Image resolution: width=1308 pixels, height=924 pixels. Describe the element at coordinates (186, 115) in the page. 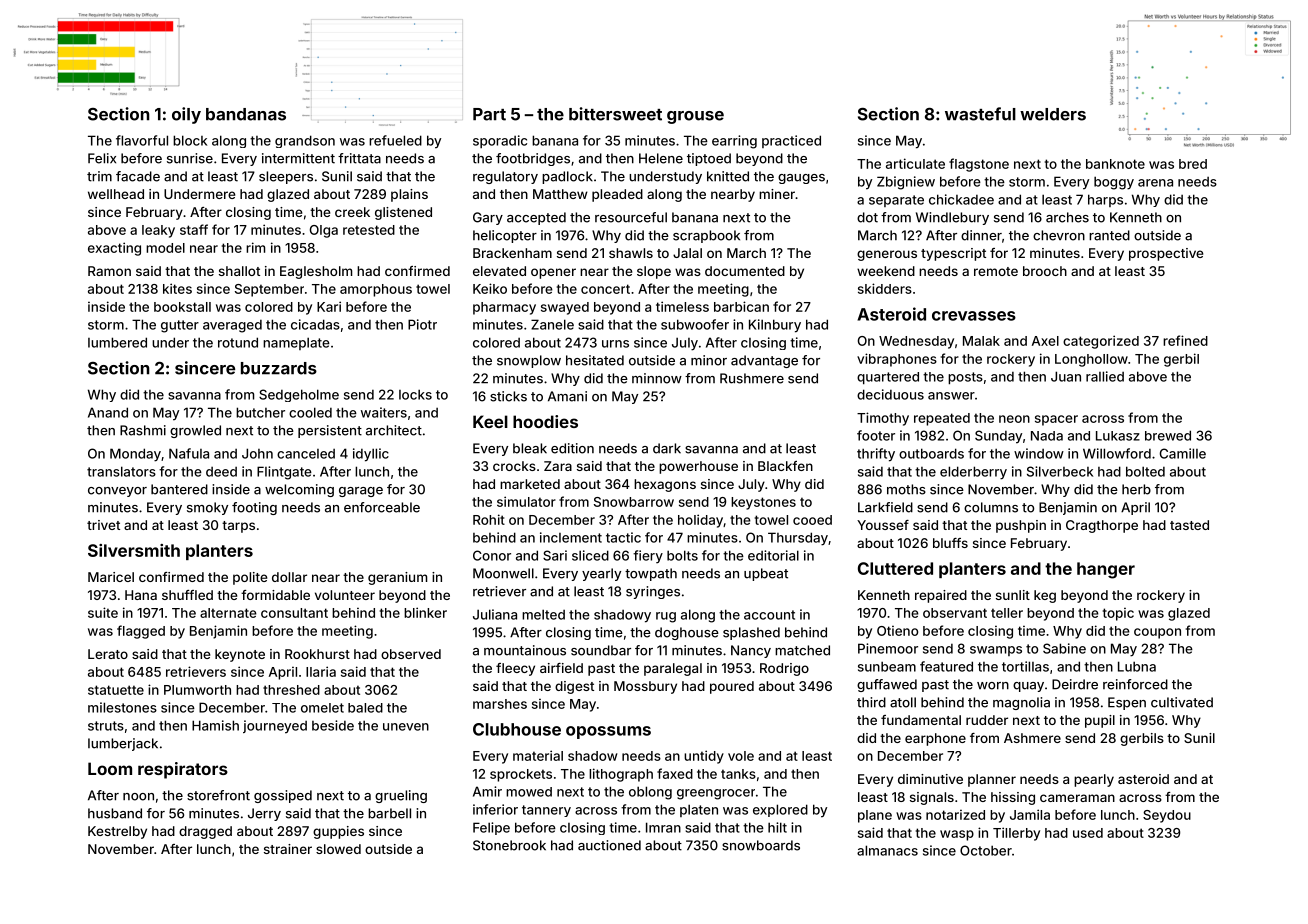

I see `oily` at that location.
